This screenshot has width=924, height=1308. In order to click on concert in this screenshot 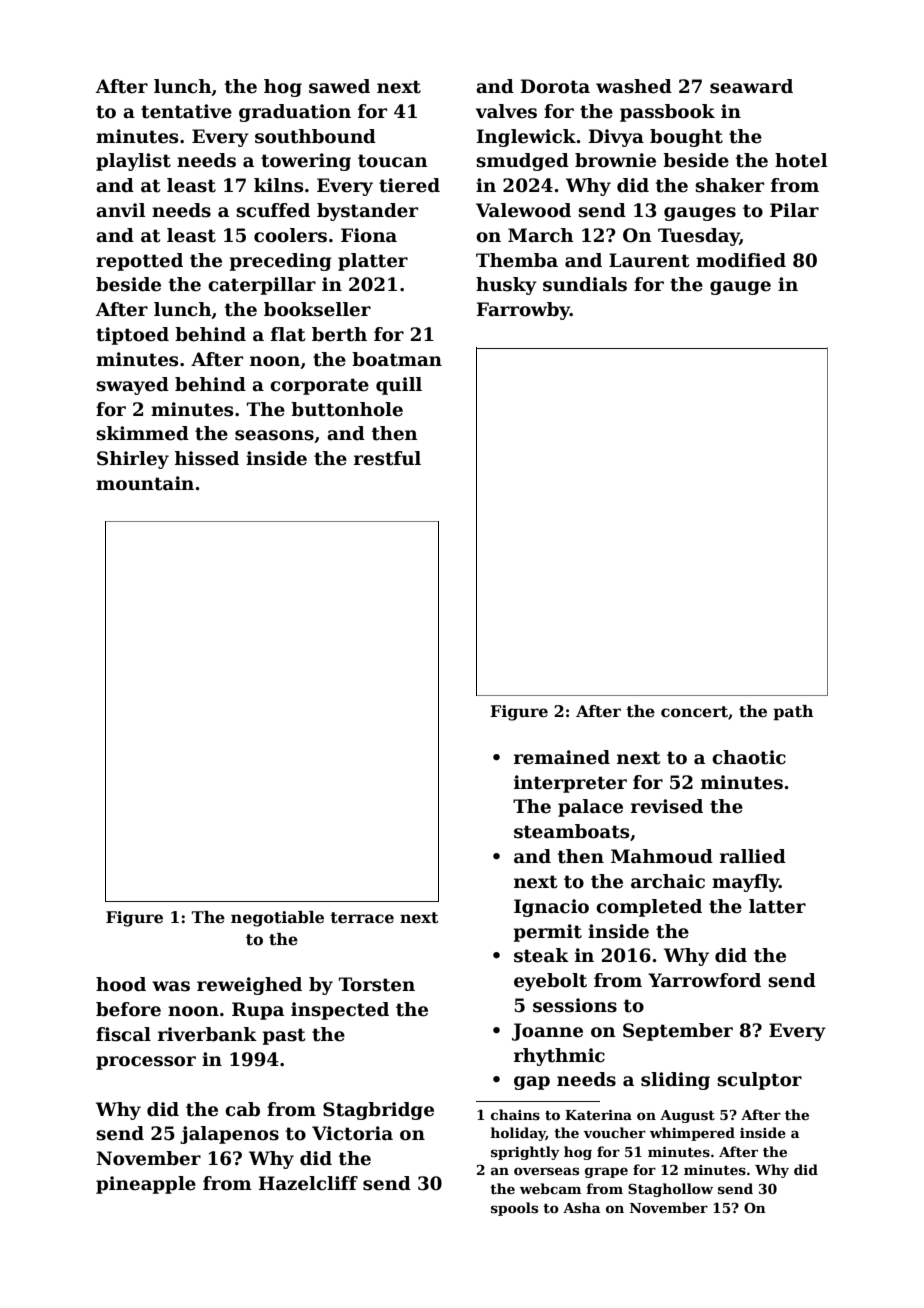, I will do `click(694, 712)`.
